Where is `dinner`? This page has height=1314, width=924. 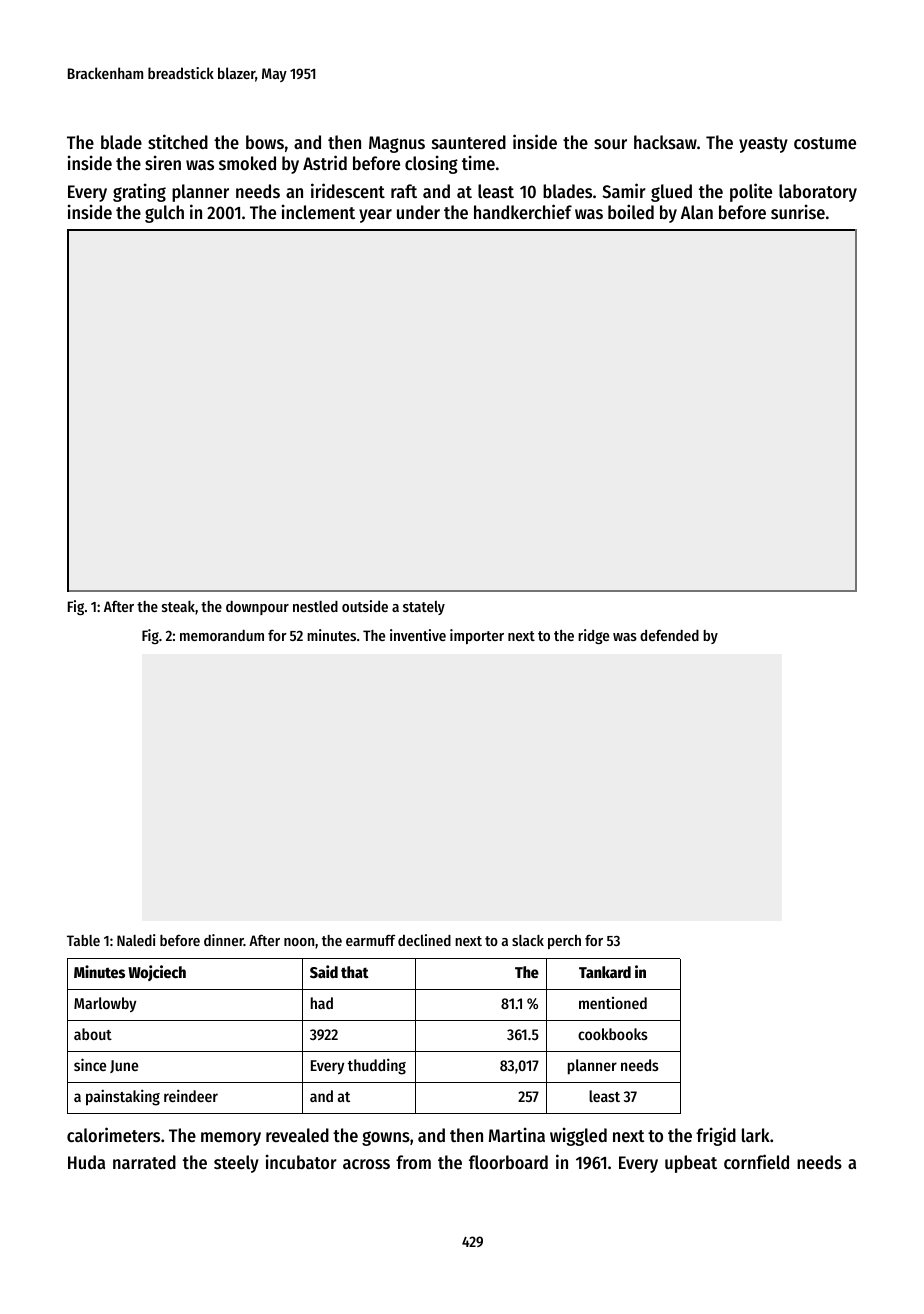 dinner is located at coordinates (224, 940).
